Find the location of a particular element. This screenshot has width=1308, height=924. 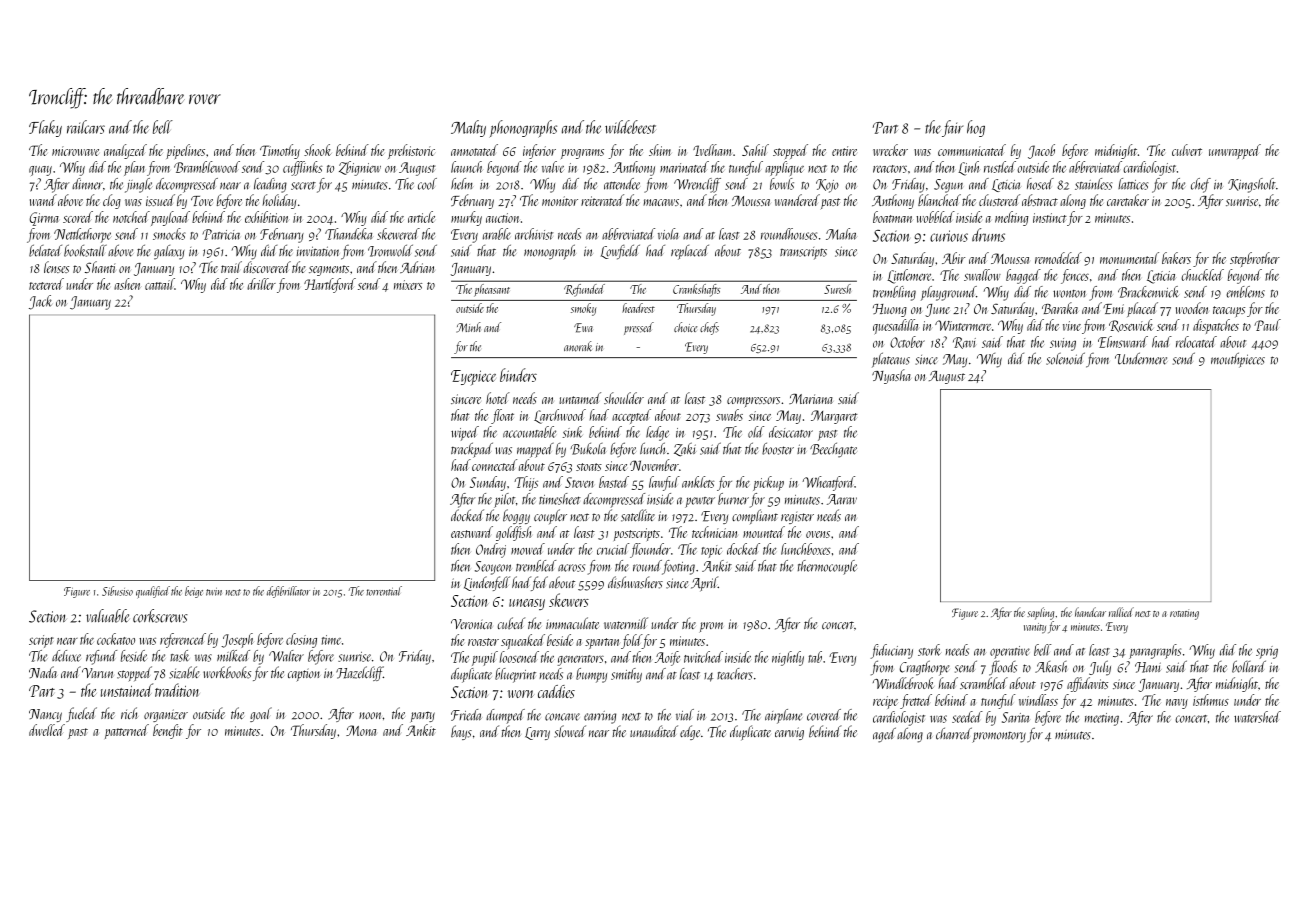

wildebeest is located at coordinates (630, 127).
